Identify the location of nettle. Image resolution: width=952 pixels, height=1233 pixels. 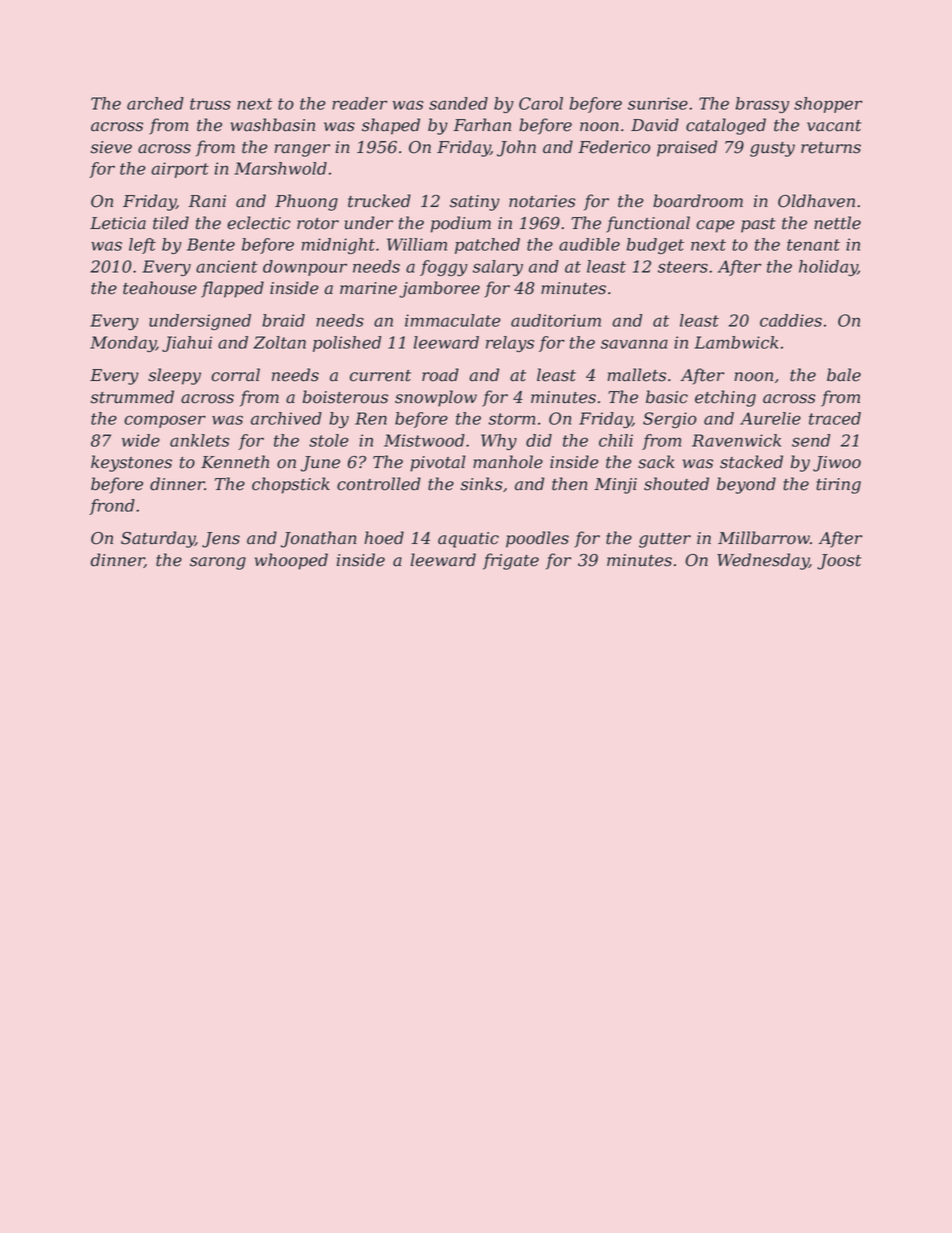
(837, 223).
